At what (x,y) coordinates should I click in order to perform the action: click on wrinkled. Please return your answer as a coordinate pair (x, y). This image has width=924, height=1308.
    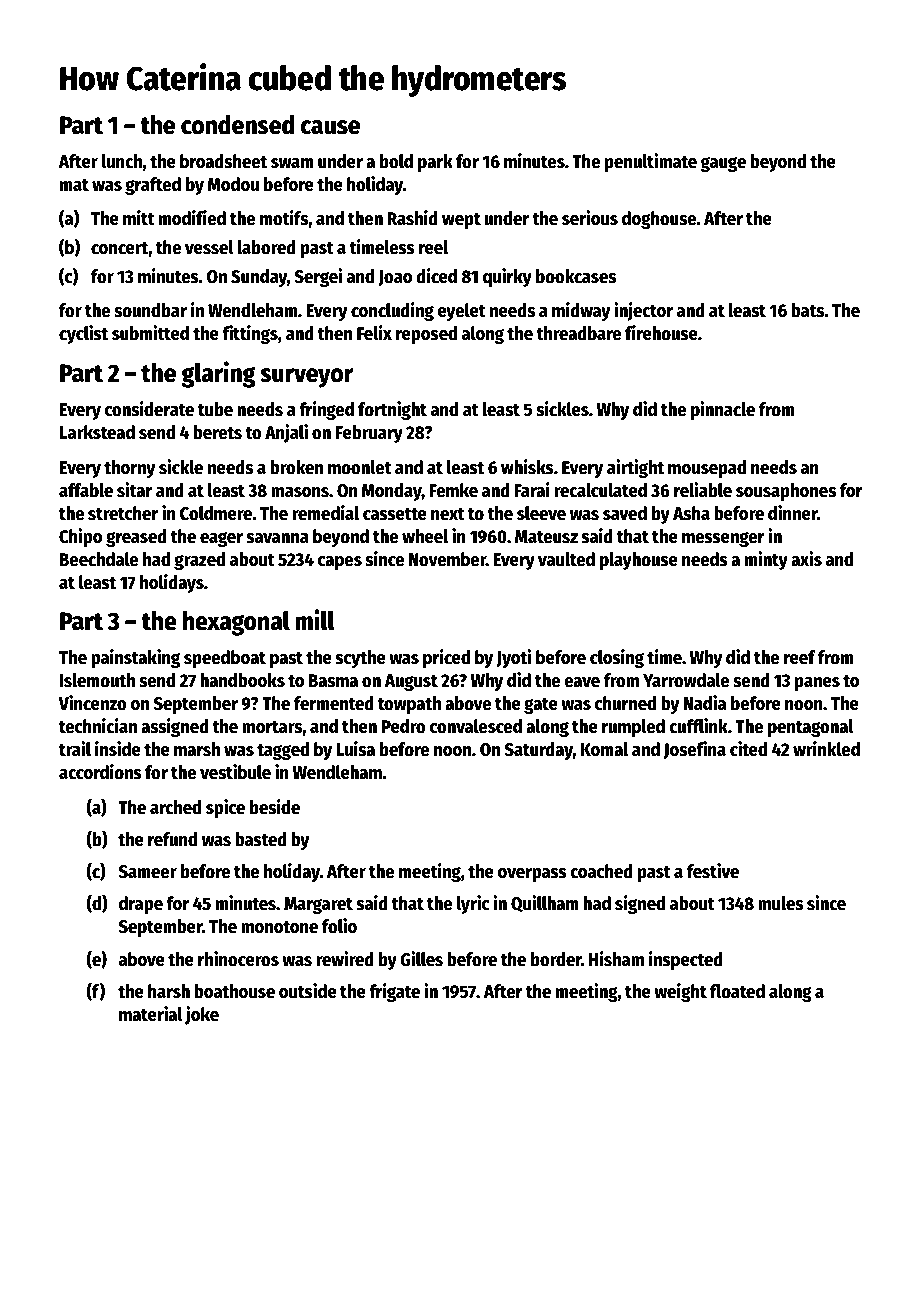
    Looking at the image, I should click on (826, 749).
